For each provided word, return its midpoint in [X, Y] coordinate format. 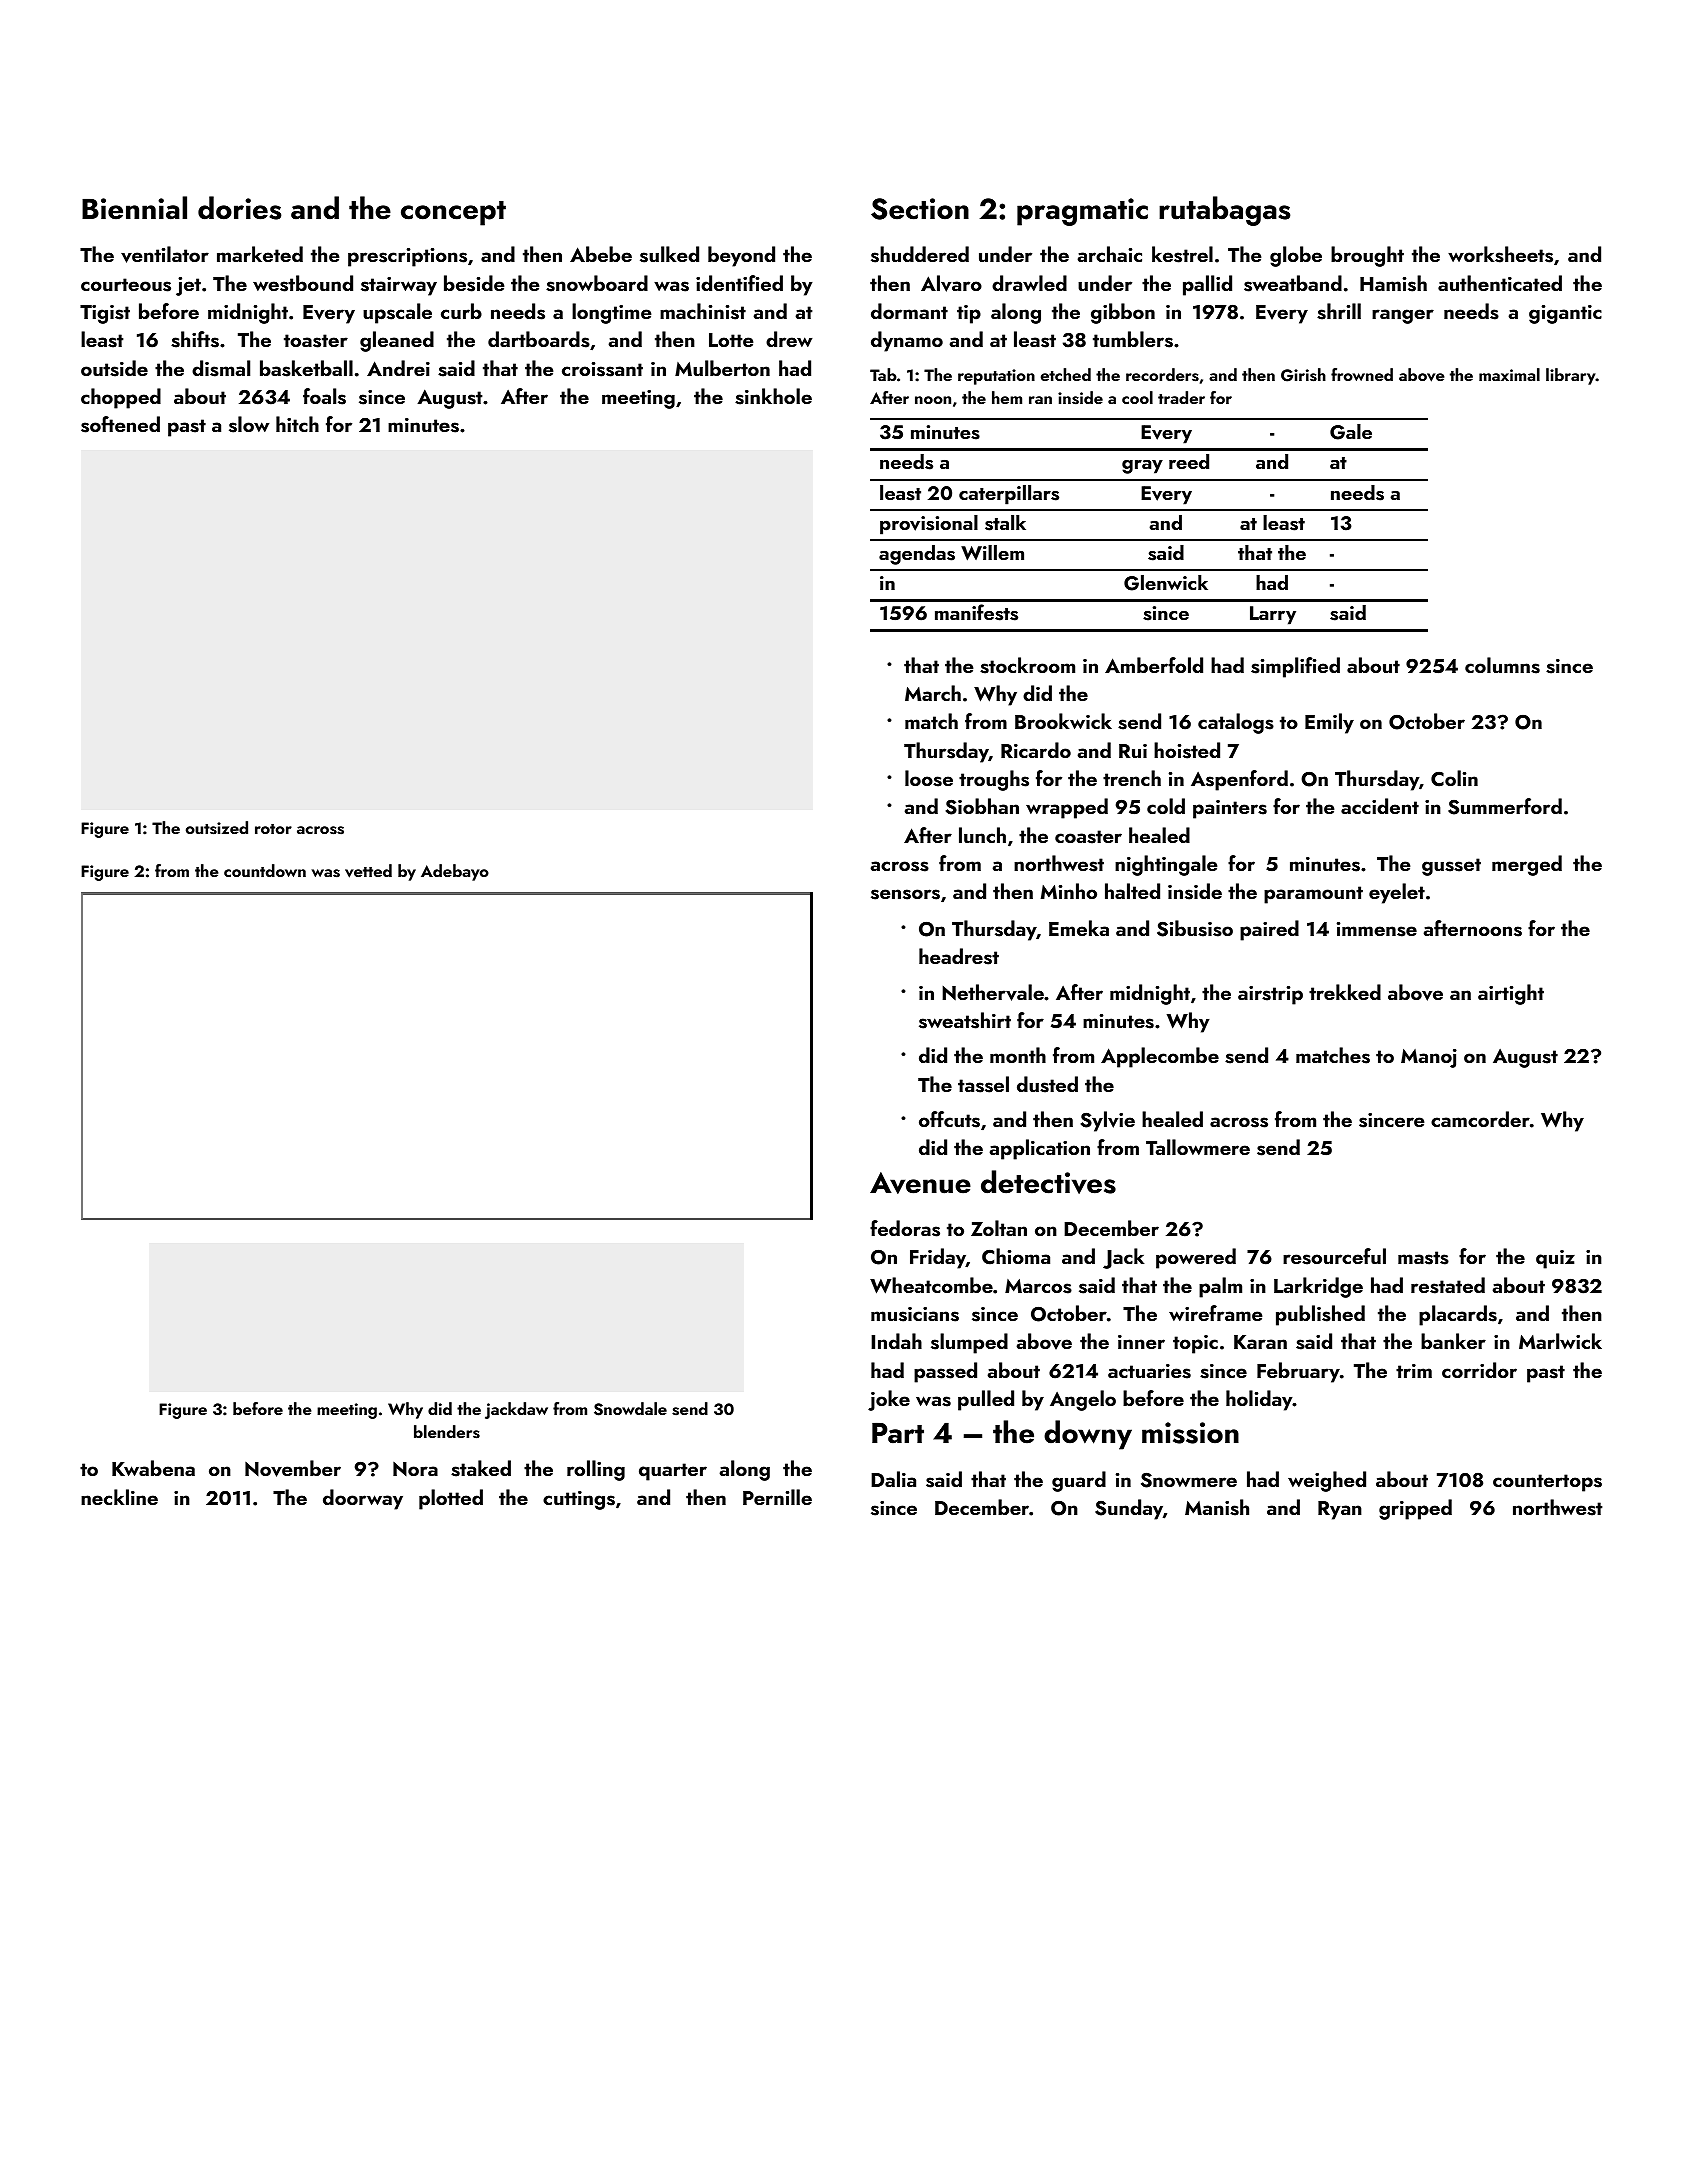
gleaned [397, 341]
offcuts [949, 1119]
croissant [602, 369]
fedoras [905, 1228]
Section [920, 209]
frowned [1362, 374]
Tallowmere [1198, 1147]
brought [1367, 256]
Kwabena [153, 1468]
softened [120, 424]
